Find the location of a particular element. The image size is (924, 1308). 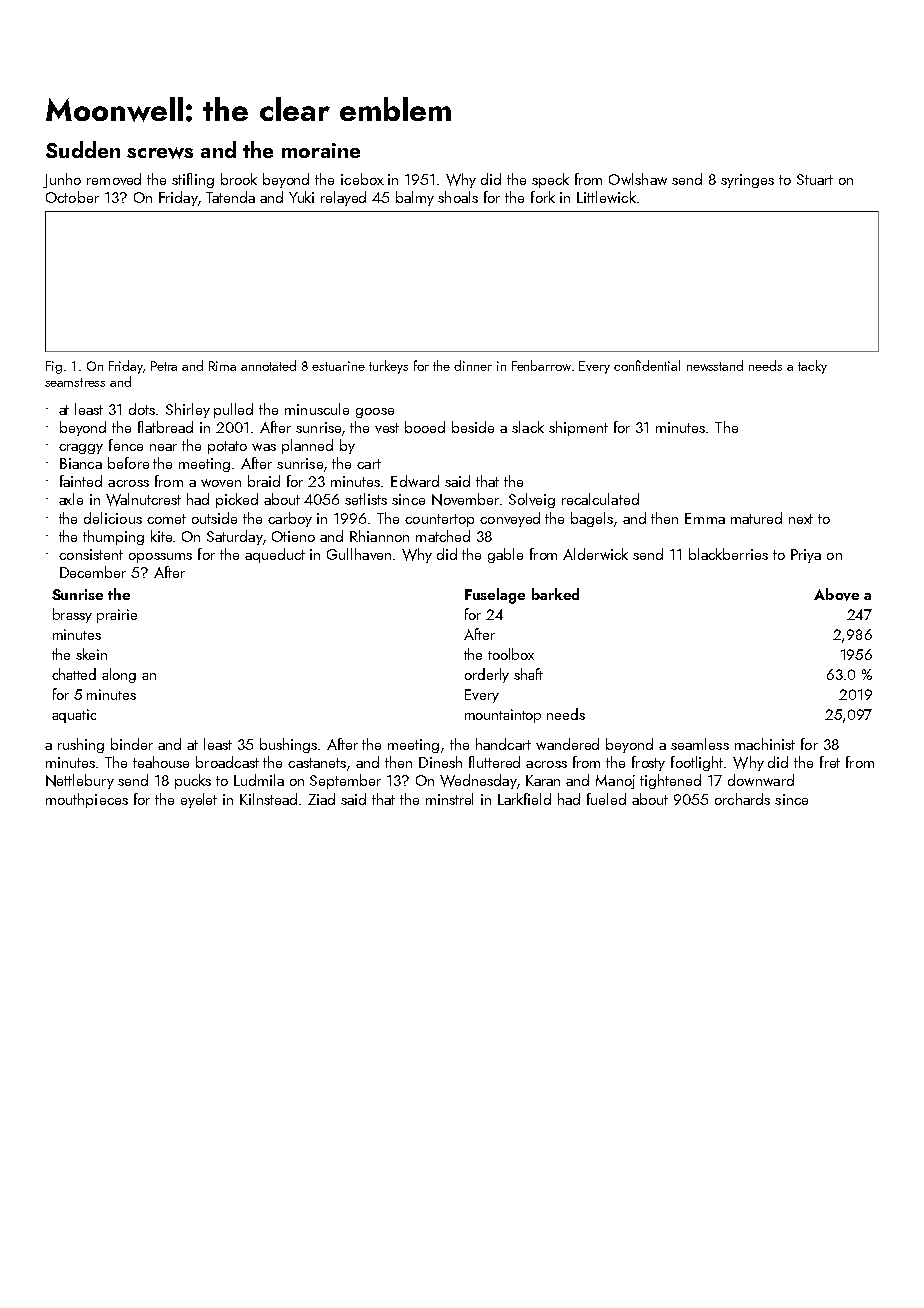

tacky is located at coordinates (812, 367).
